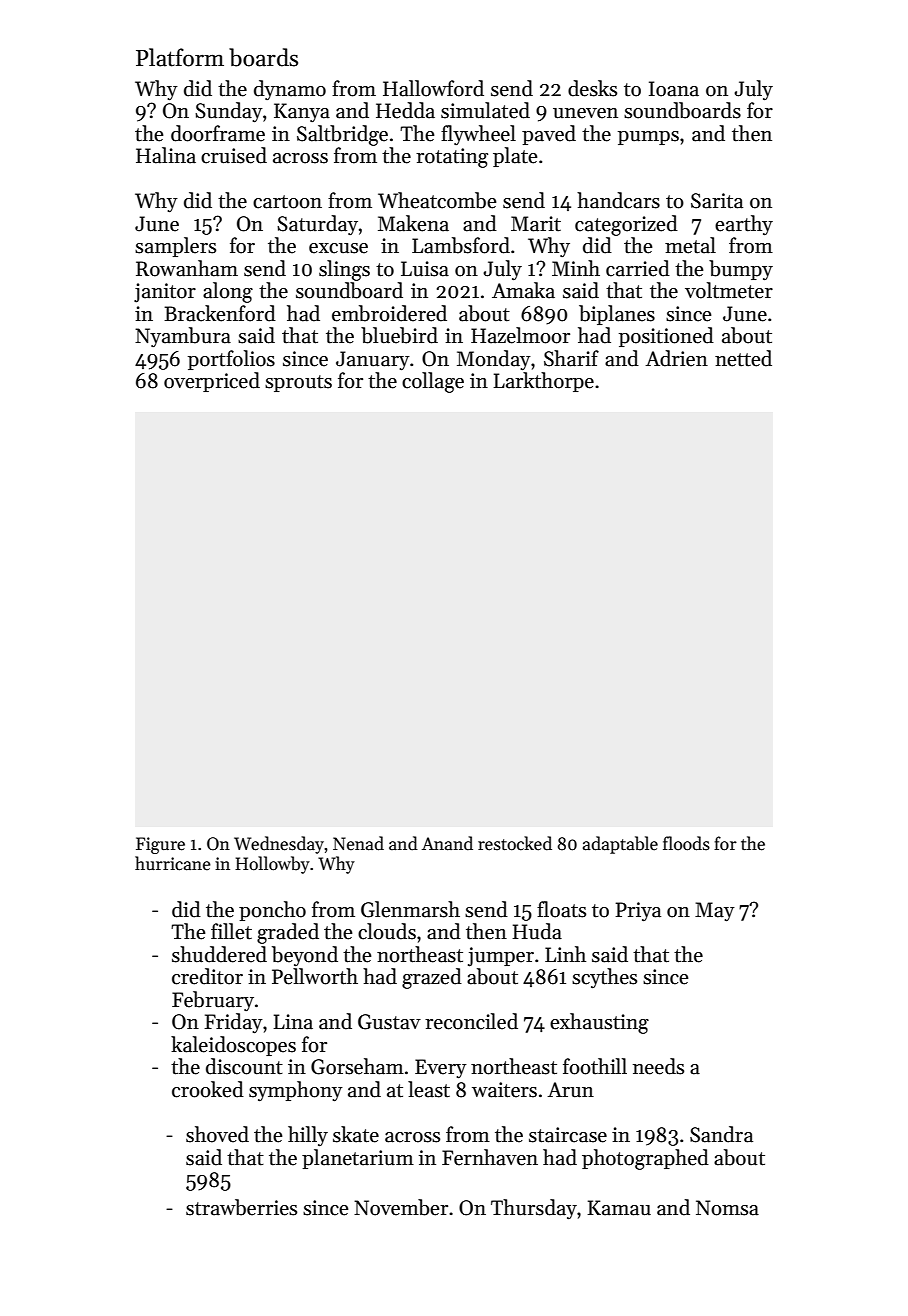 The height and width of the document is (1316, 908). What do you see at coordinates (494, 360) in the document?
I see `Monday` at bounding box center [494, 360].
